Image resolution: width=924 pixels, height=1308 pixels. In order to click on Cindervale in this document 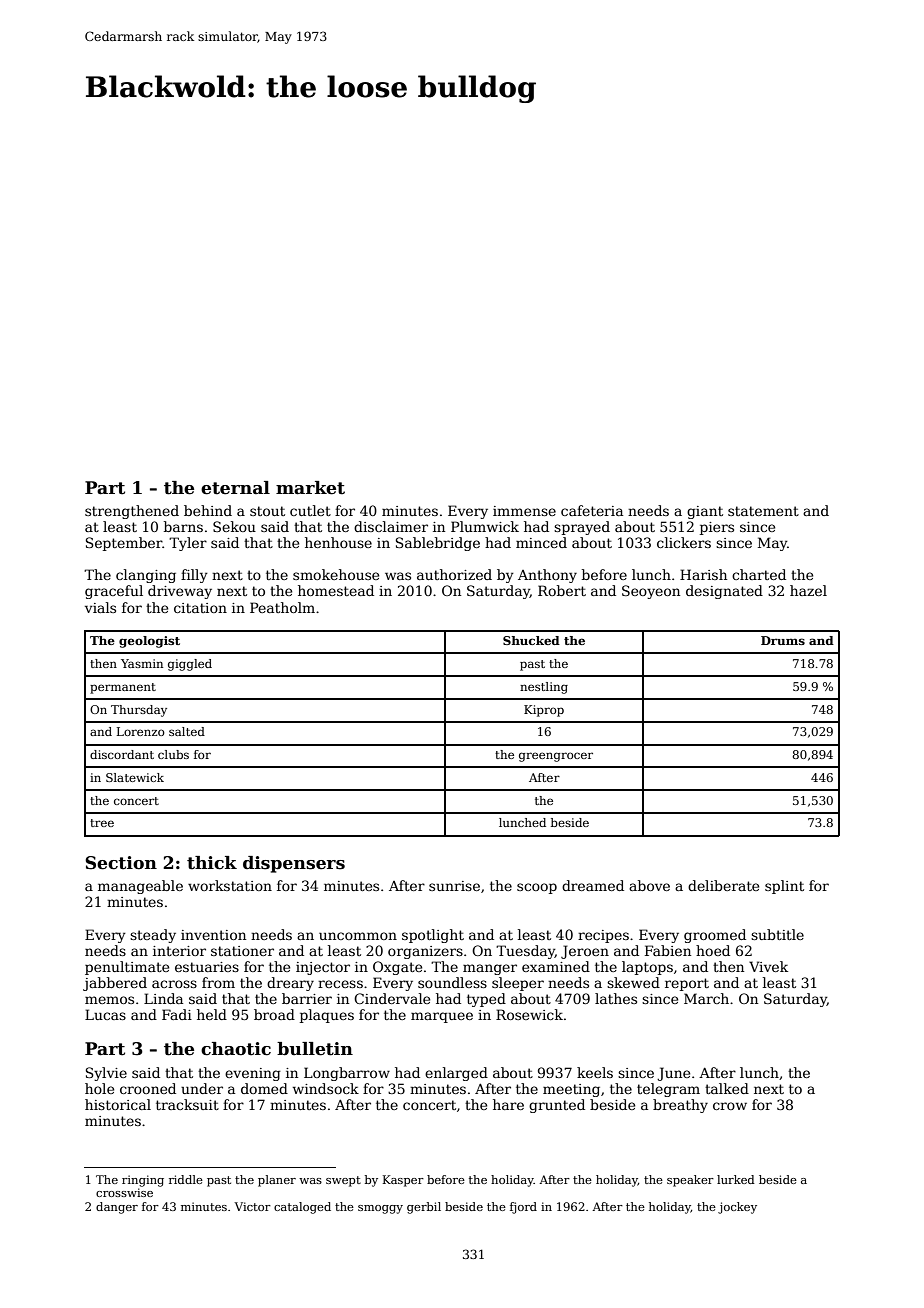, I will do `click(392, 998)`.
